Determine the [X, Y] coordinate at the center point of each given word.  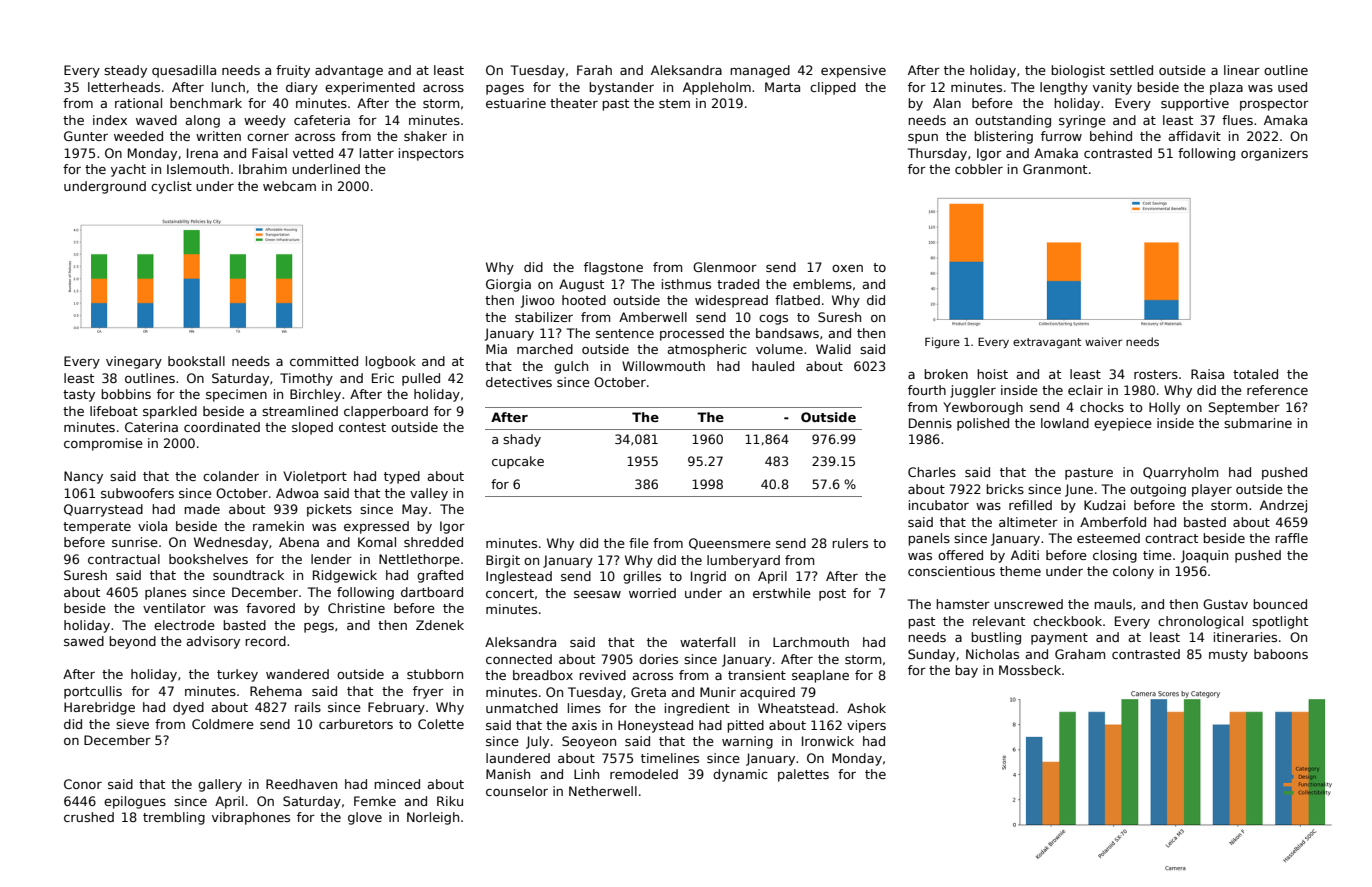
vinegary [134, 362]
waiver [1103, 341]
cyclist [171, 187]
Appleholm [717, 88]
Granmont [1055, 169]
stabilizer [544, 317]
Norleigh [433, 818]
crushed [89, 817]
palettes [803, 775]
